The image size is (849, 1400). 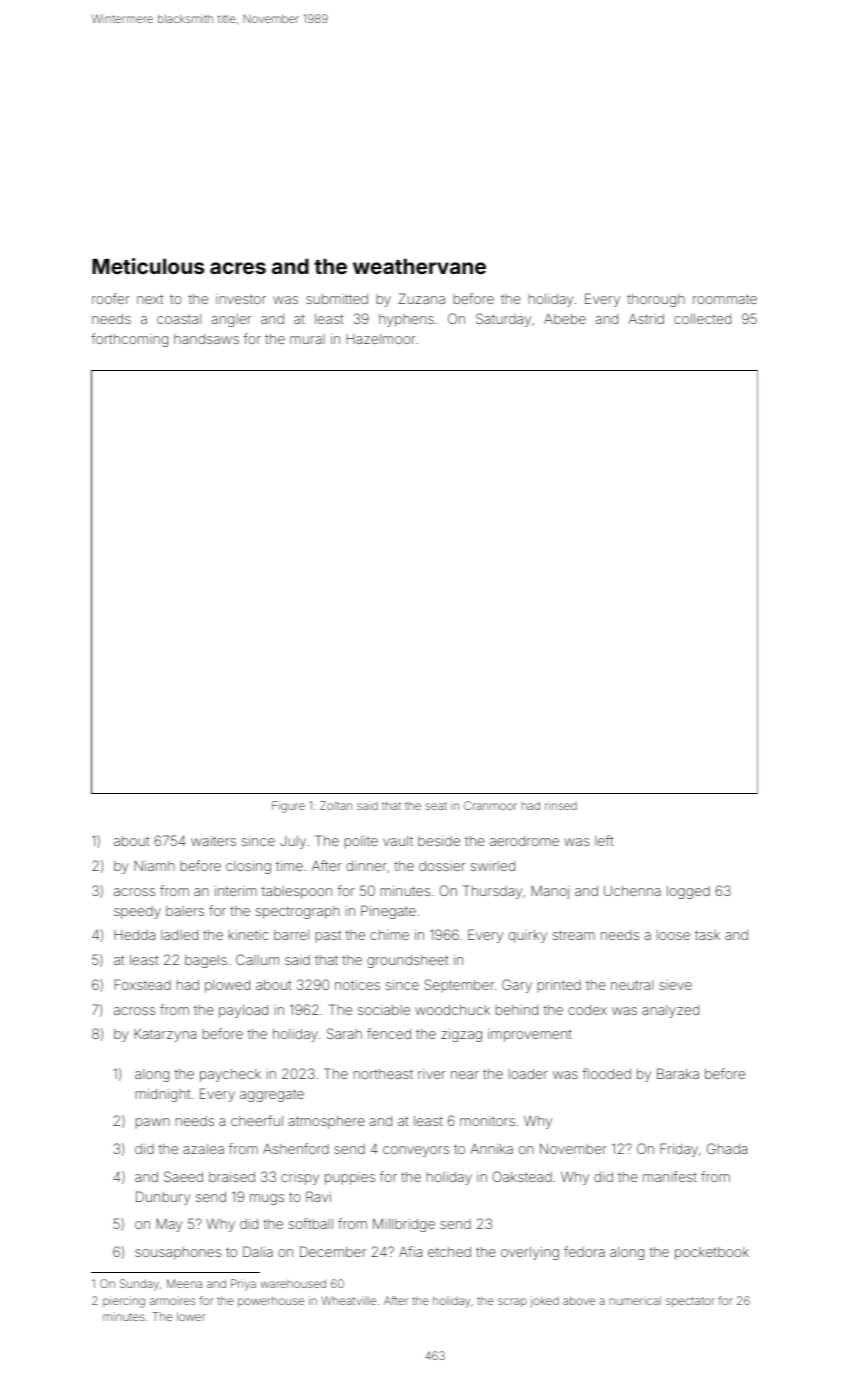 What do you see at coordinates (191, 1316) in the page?
I see `lower` at bounding box center [191, 1316].
